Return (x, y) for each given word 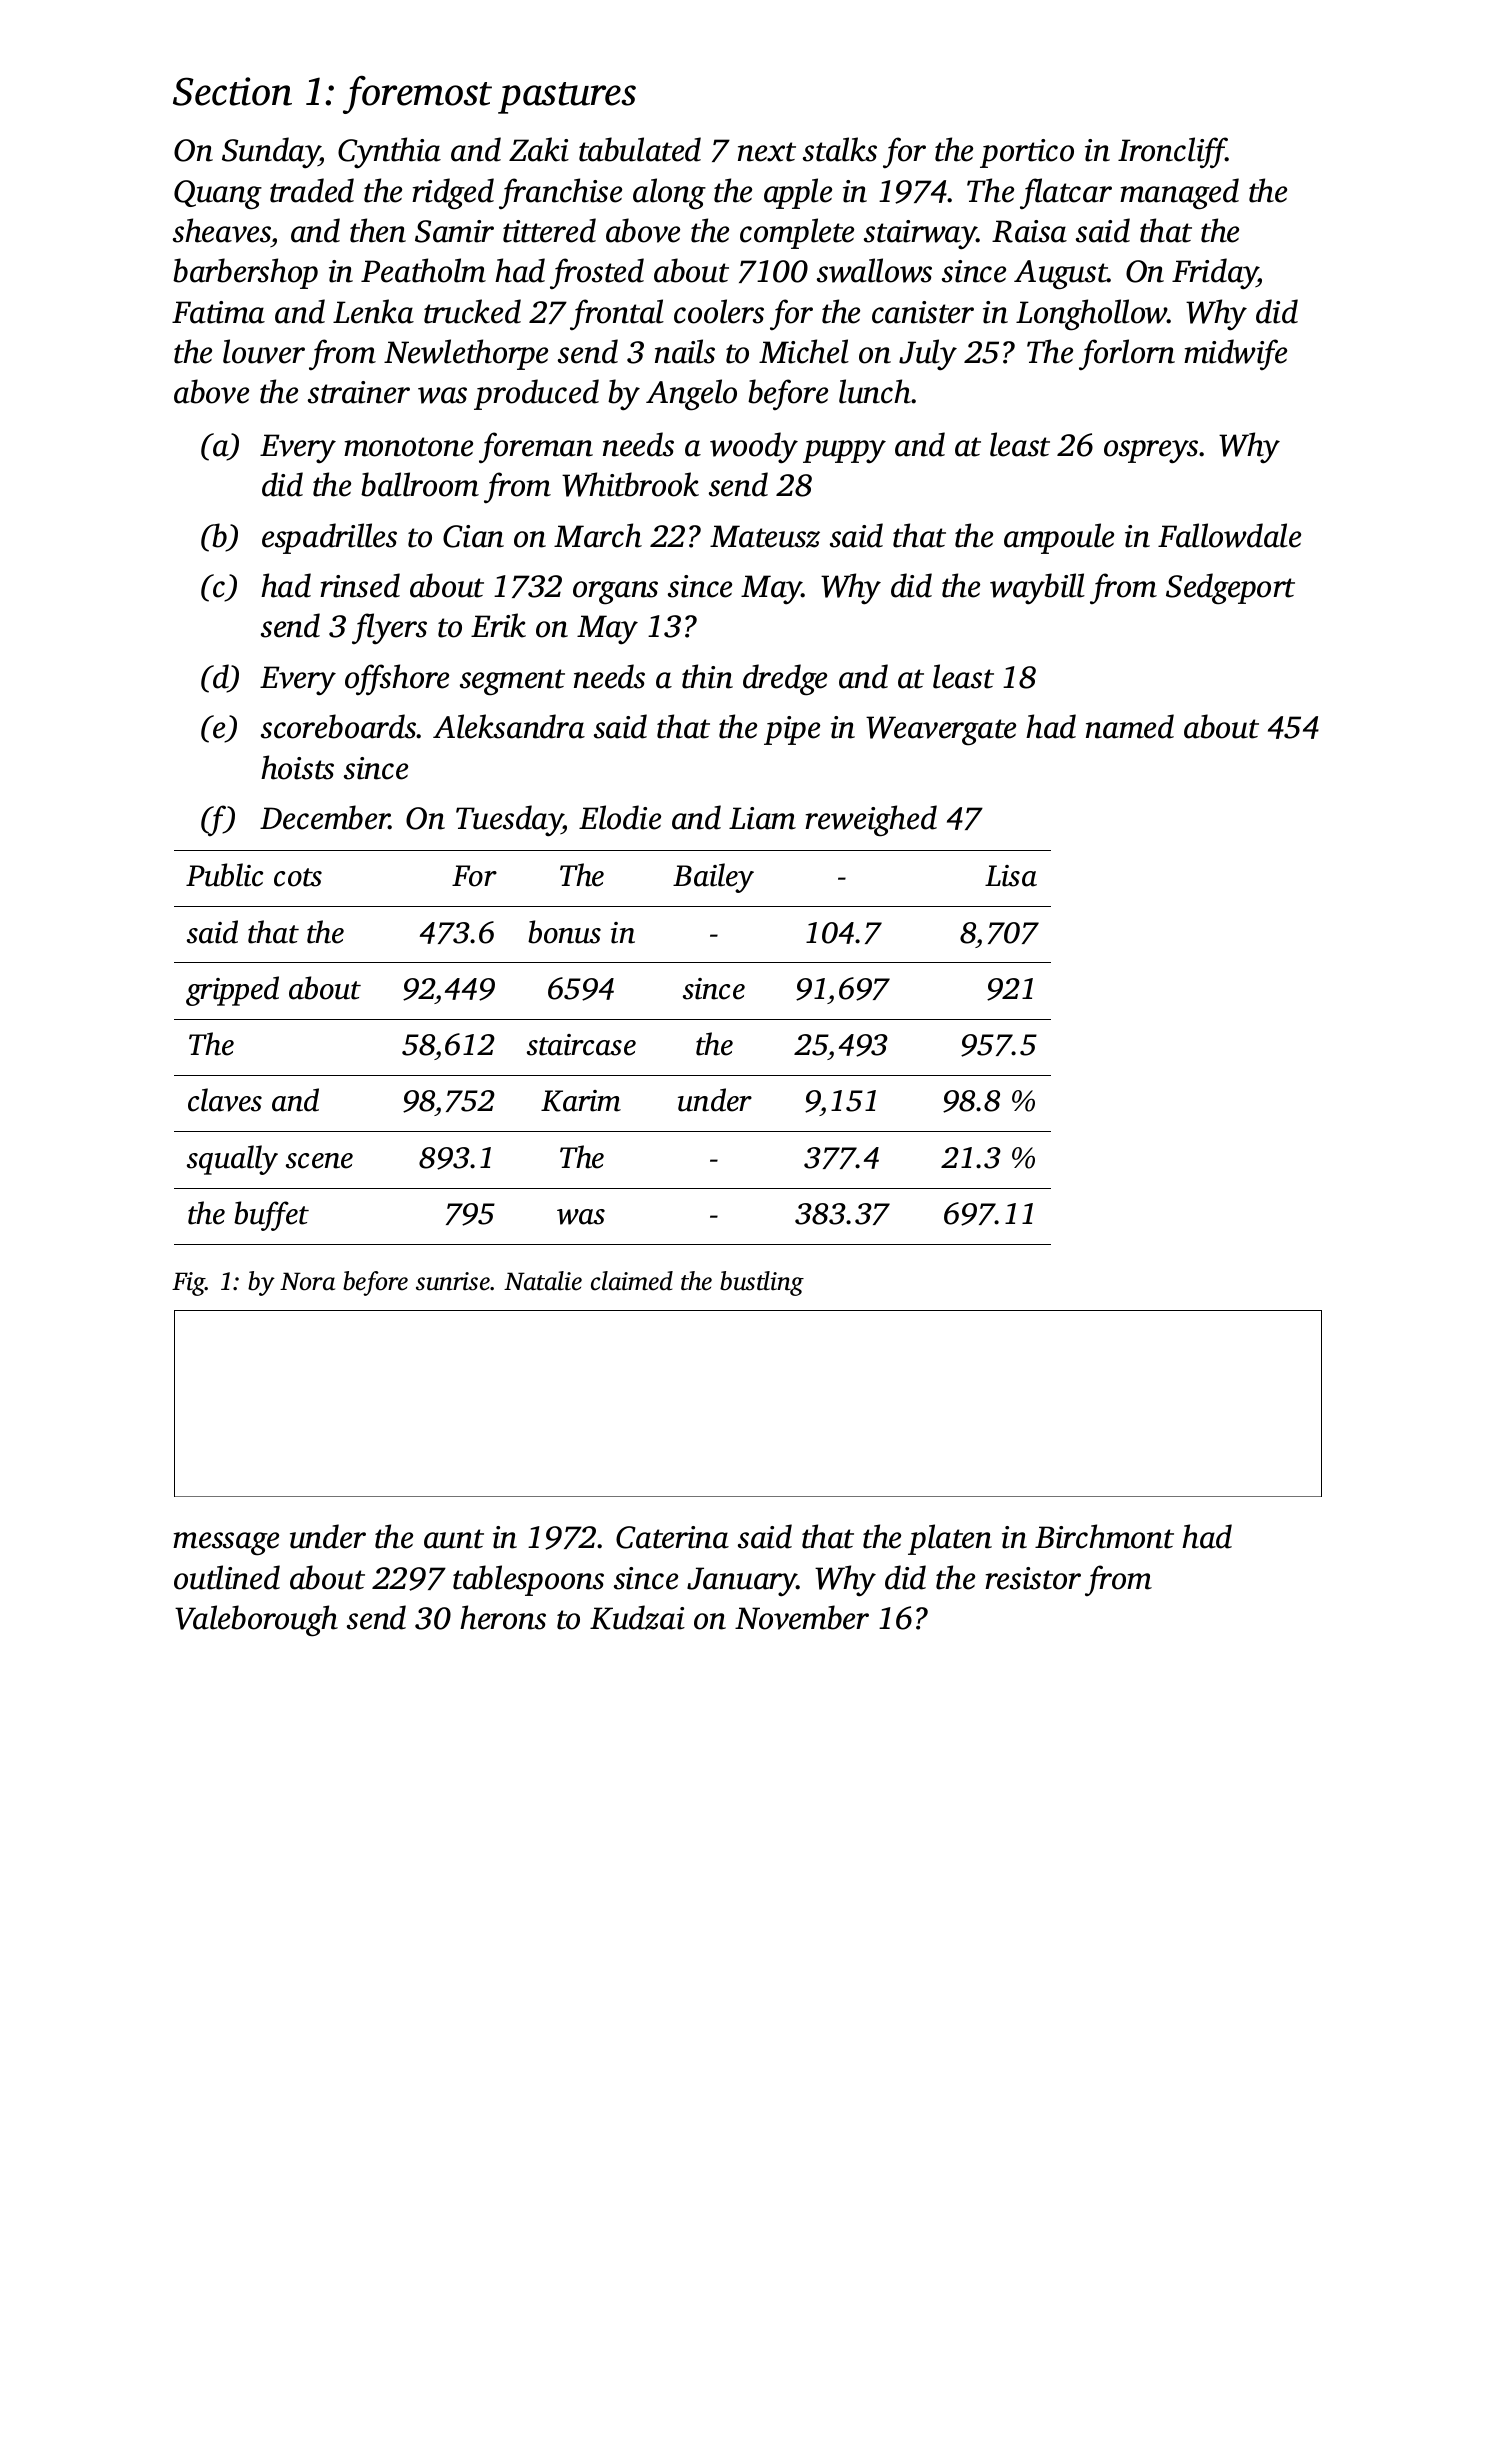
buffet (271, 1216)
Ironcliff (1172, 152)
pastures (567, 98)
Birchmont (1104, 1536)
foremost (417, 95)
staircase (581, 1045)
